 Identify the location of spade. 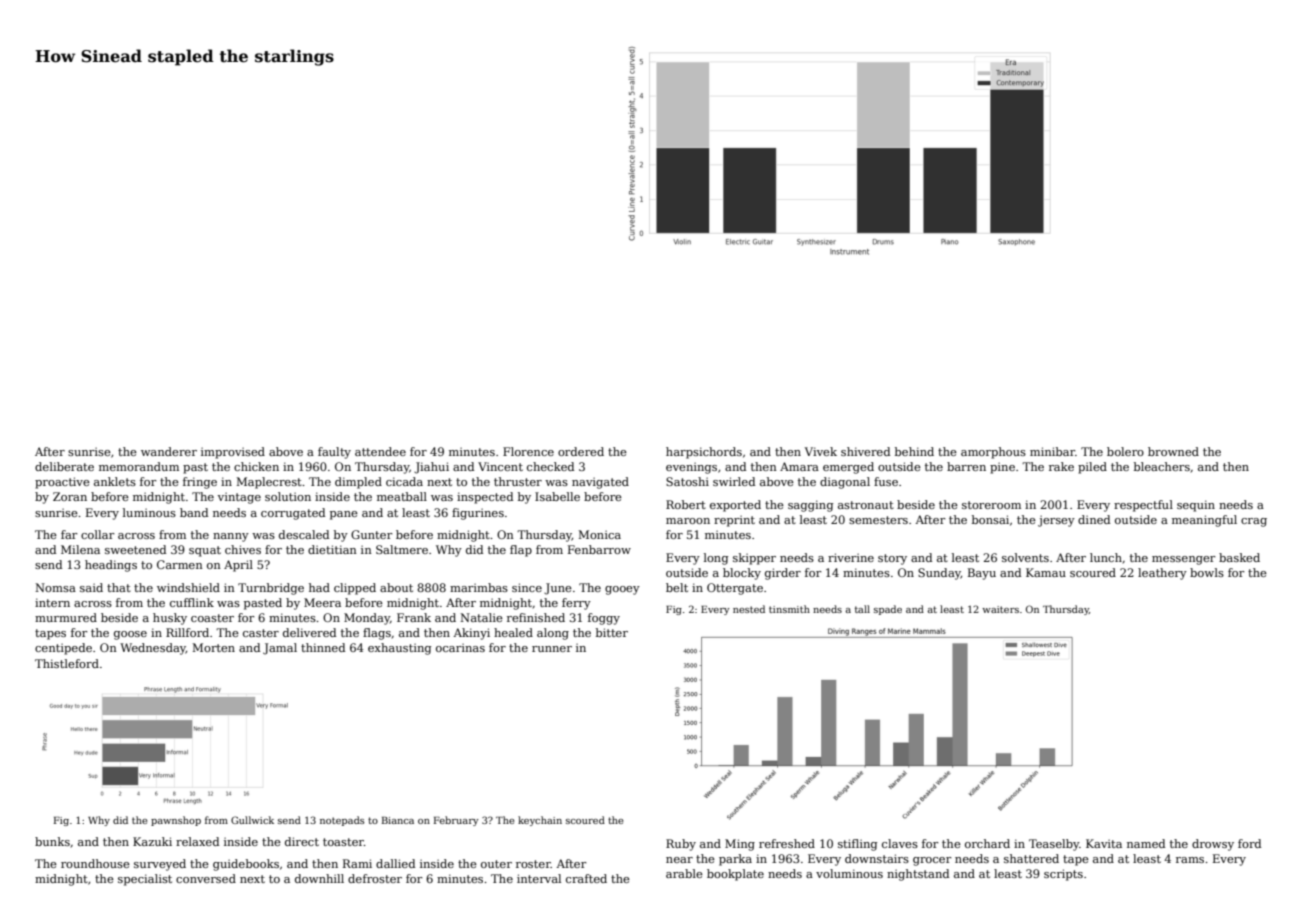
(888, 610).
